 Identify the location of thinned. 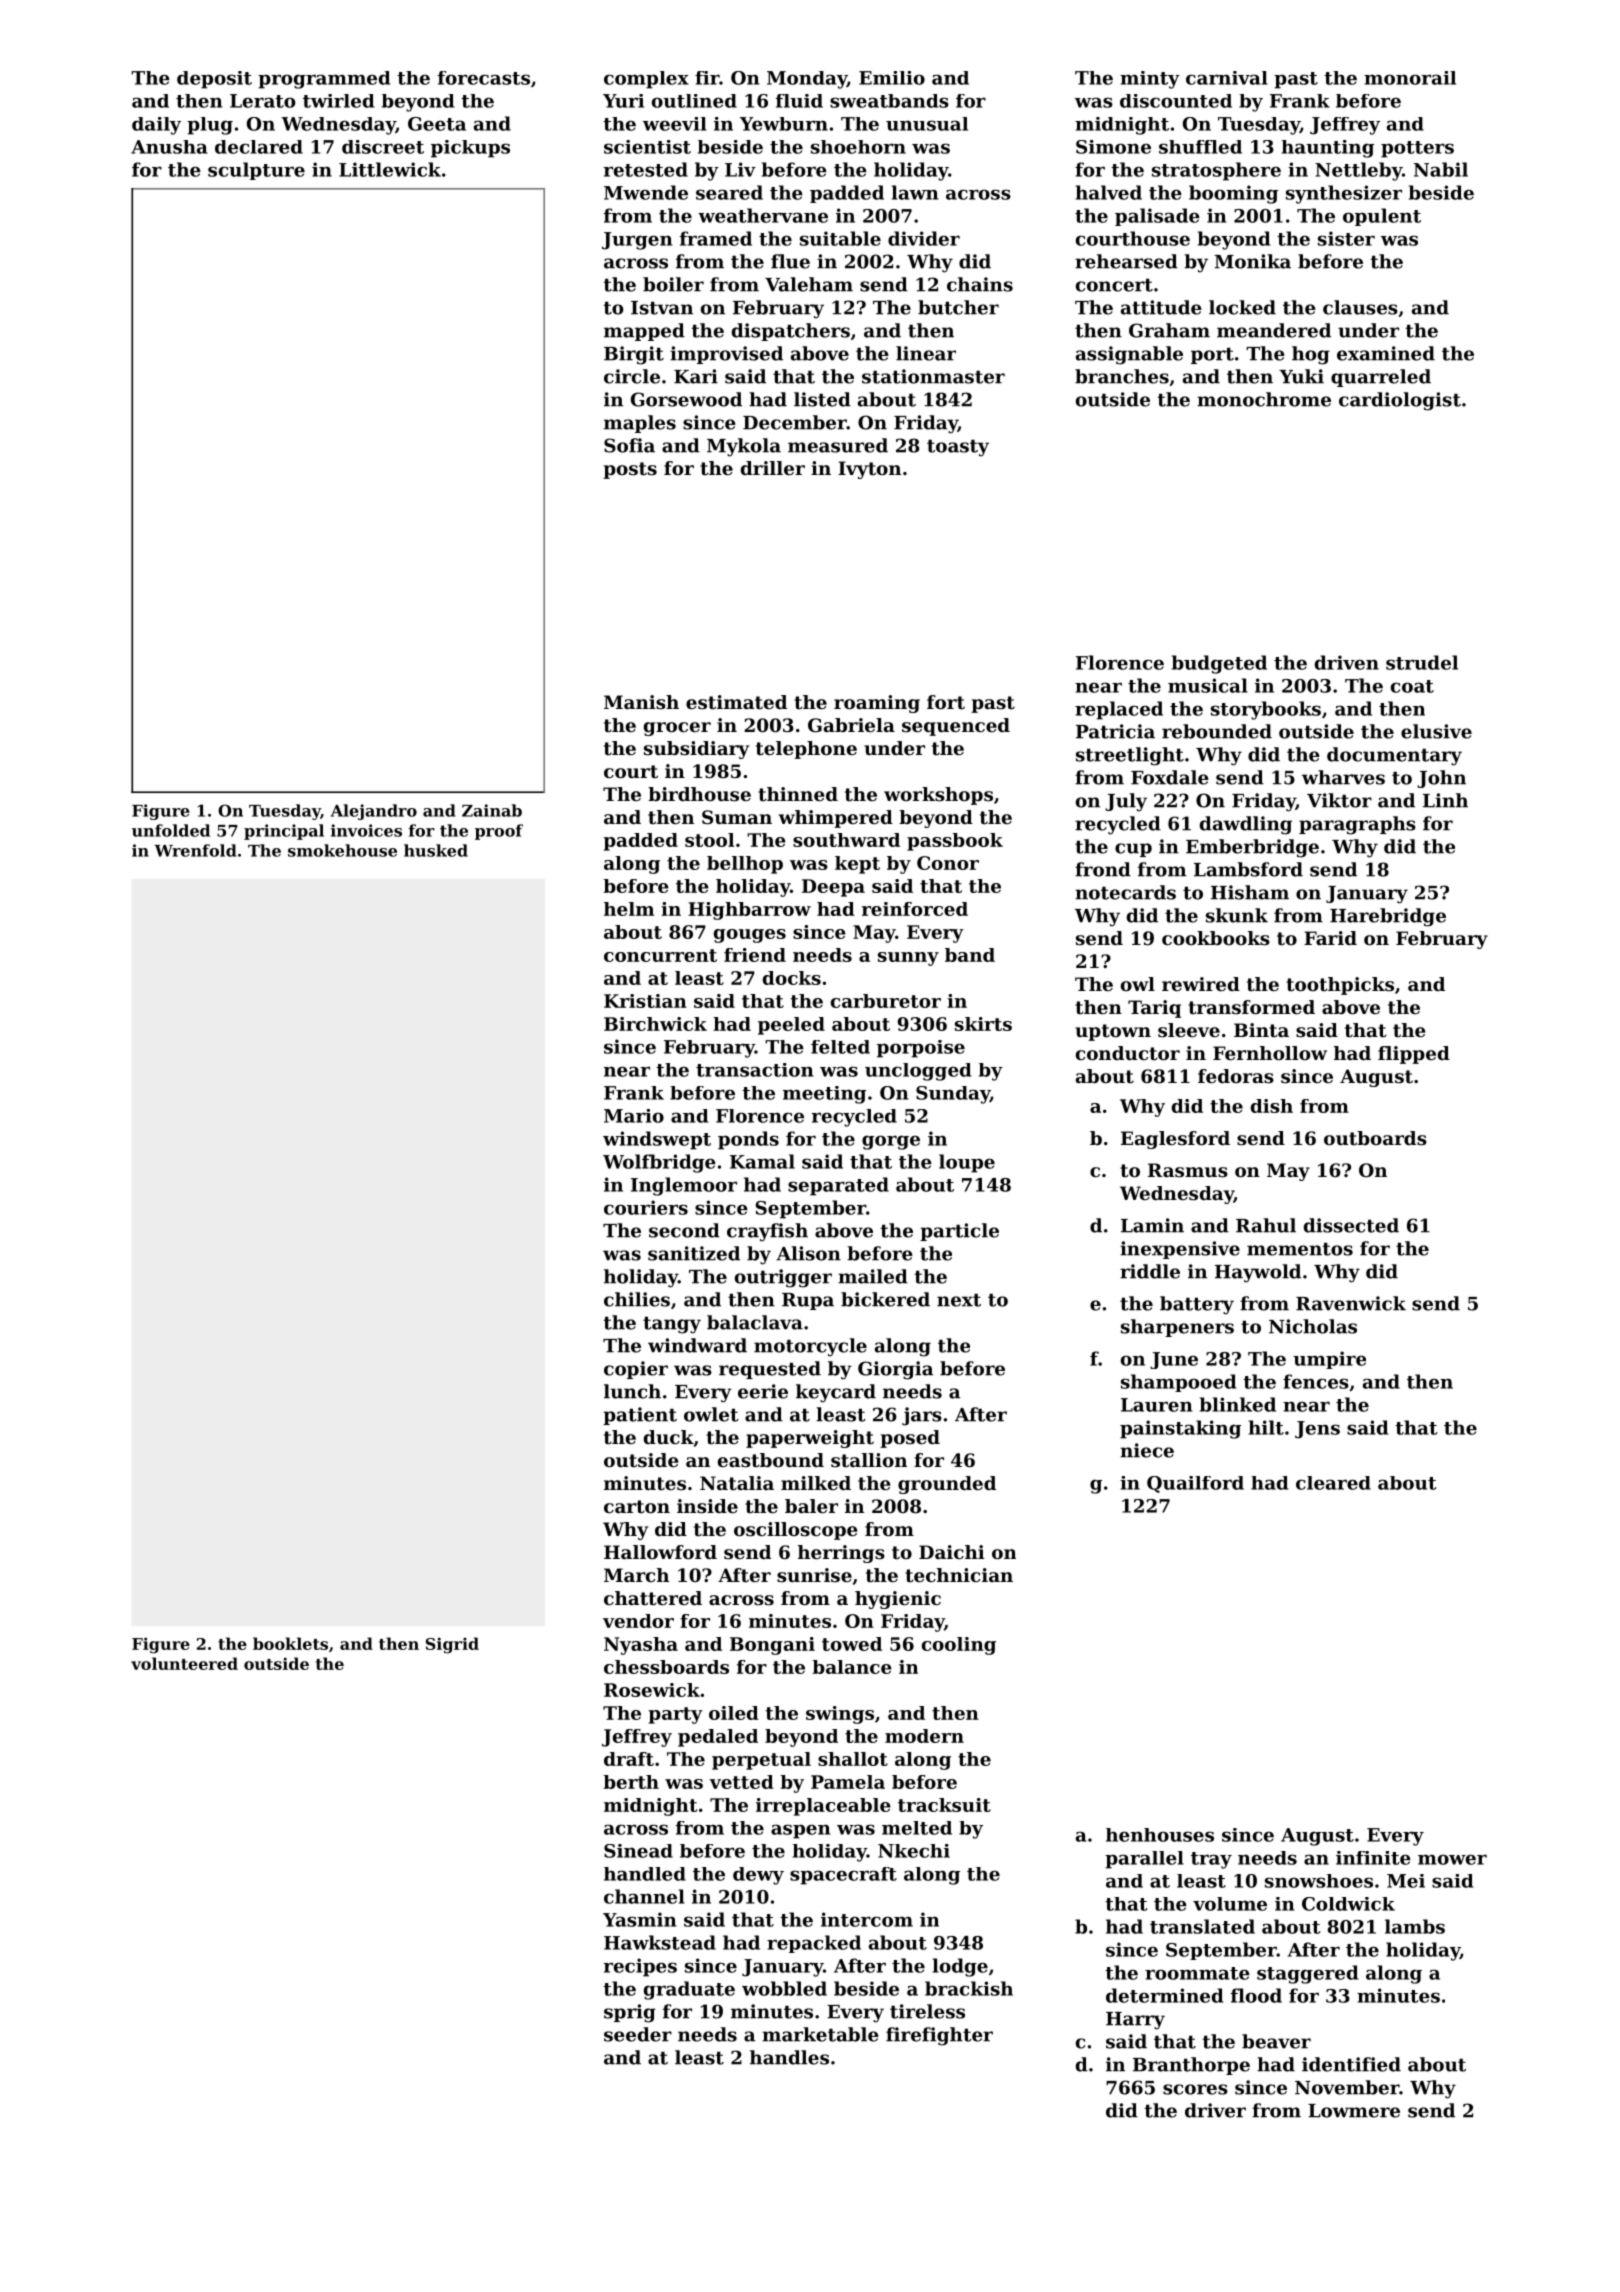
(798, 794).
